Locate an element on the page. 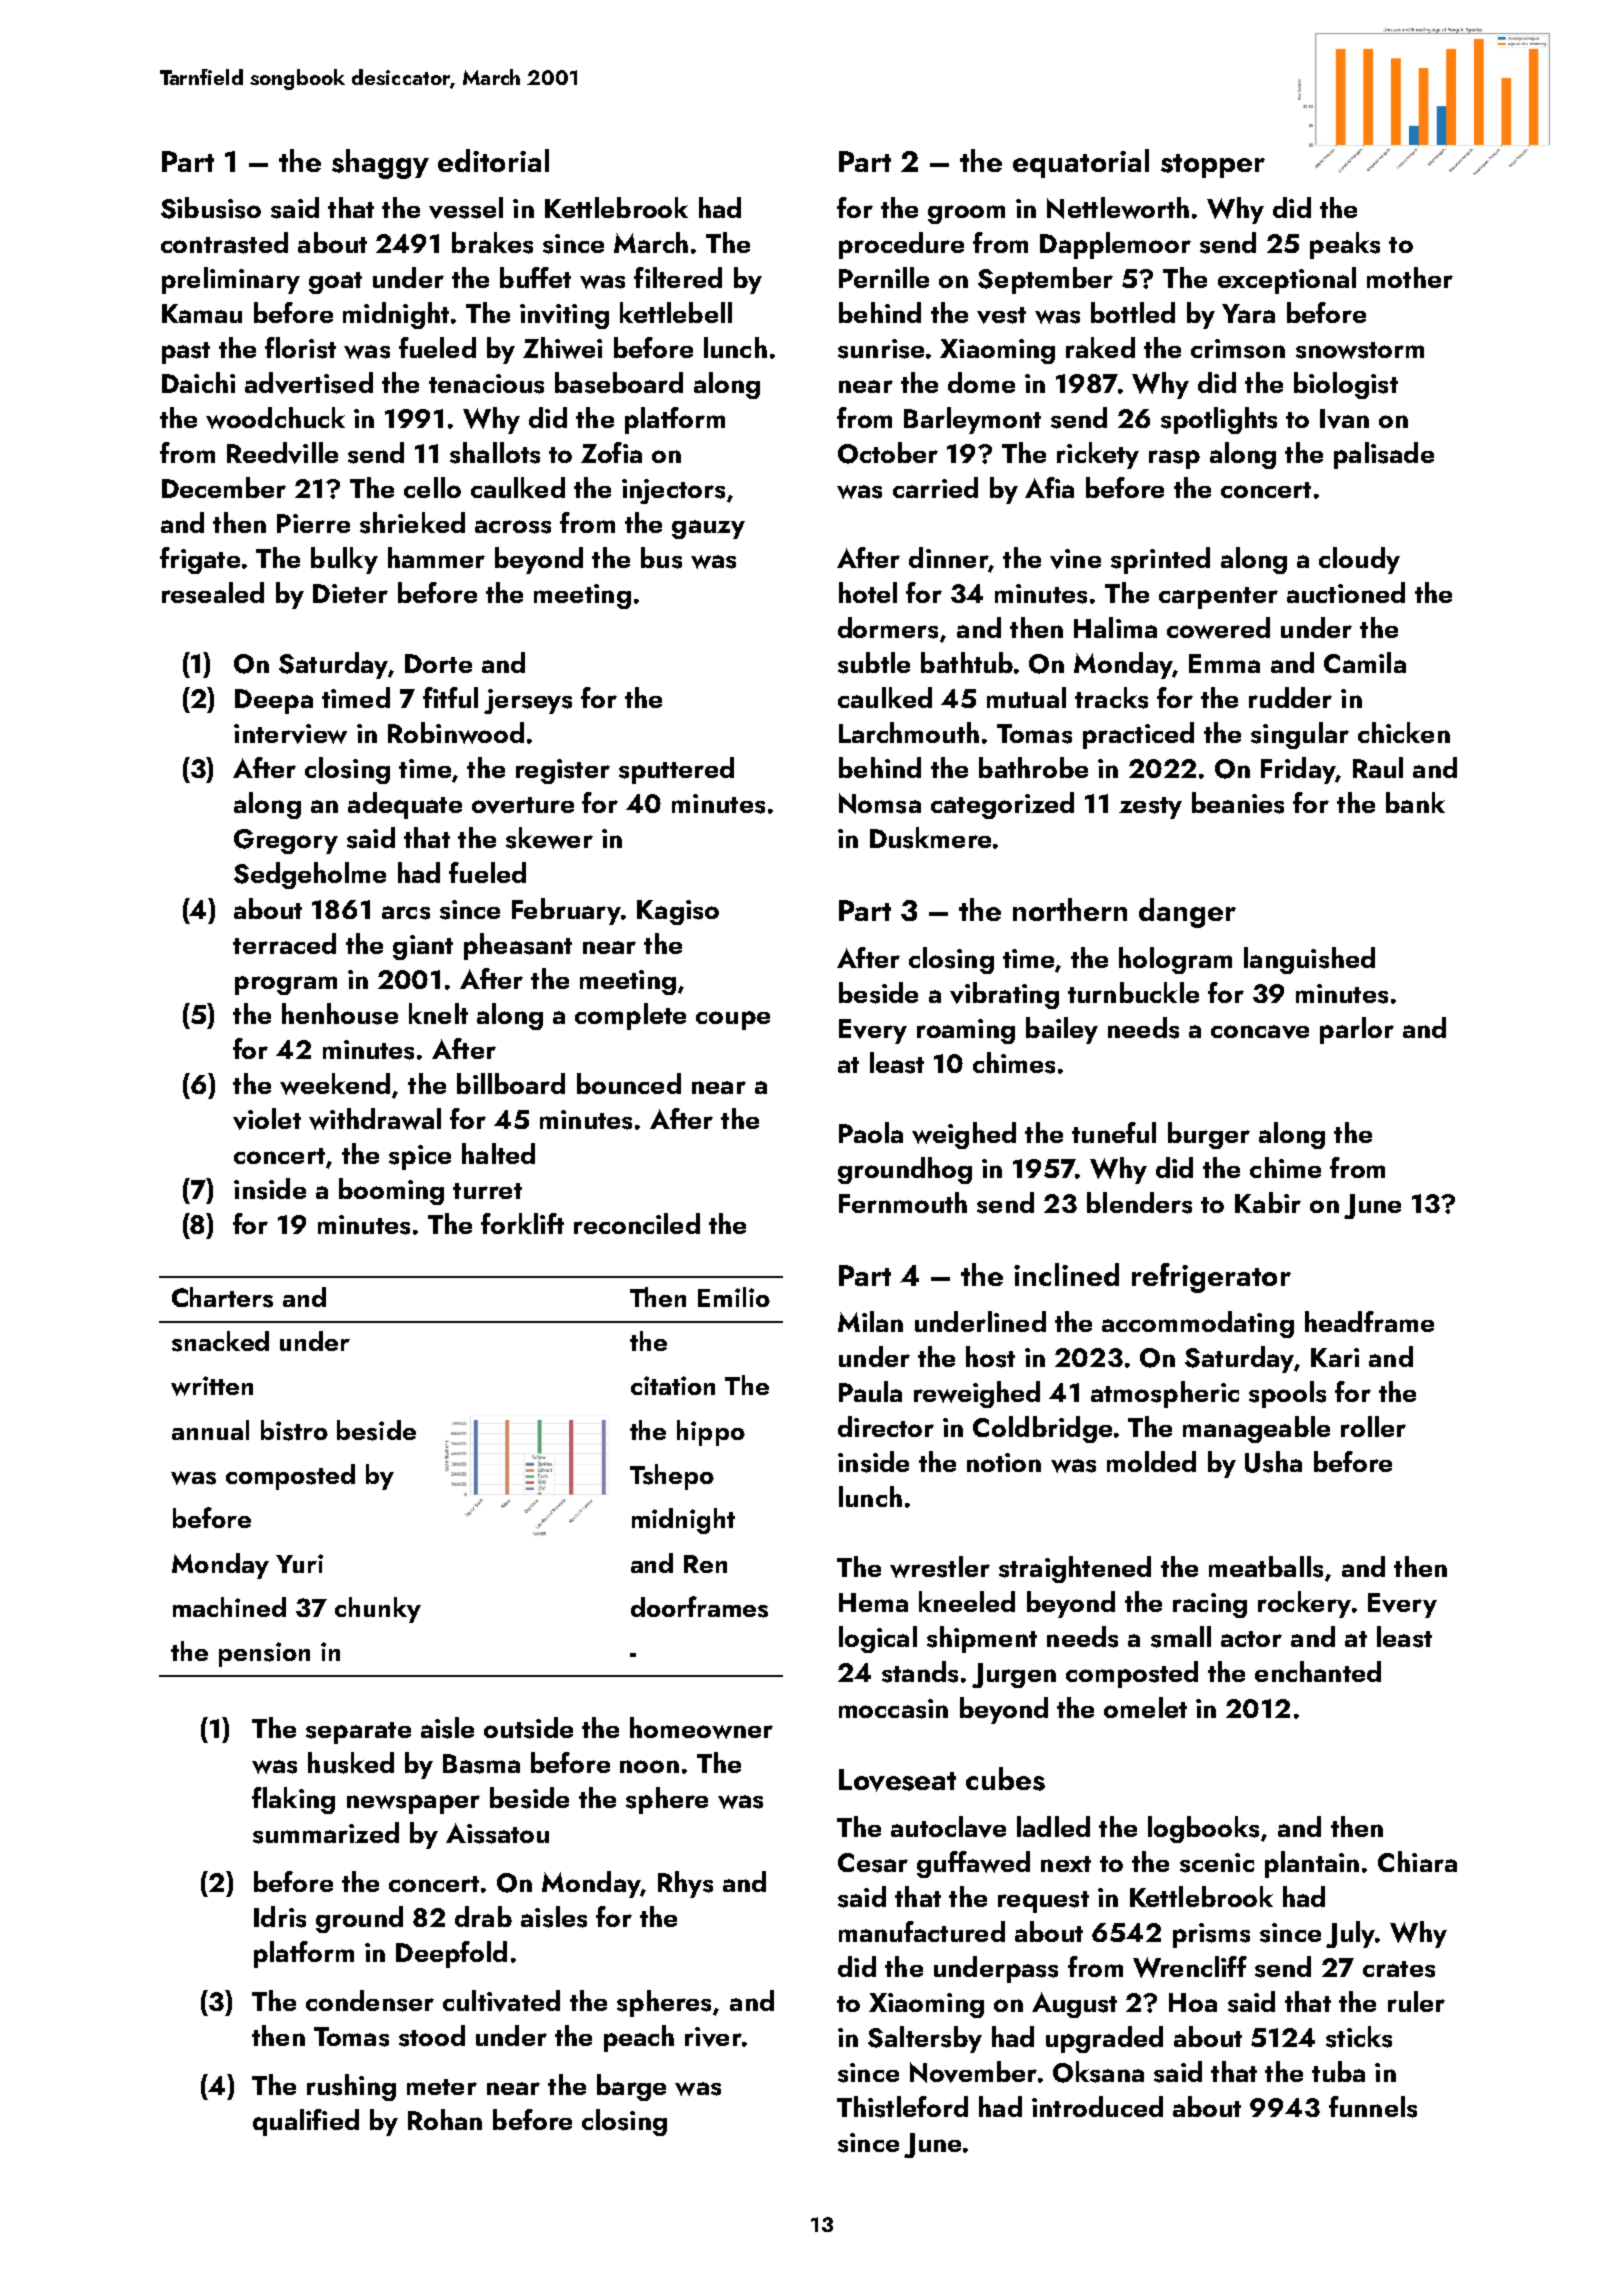 Image resolution: width=1620 pixels, height=2292 pixels. Rohan is located at coordinates (445, 2119).
